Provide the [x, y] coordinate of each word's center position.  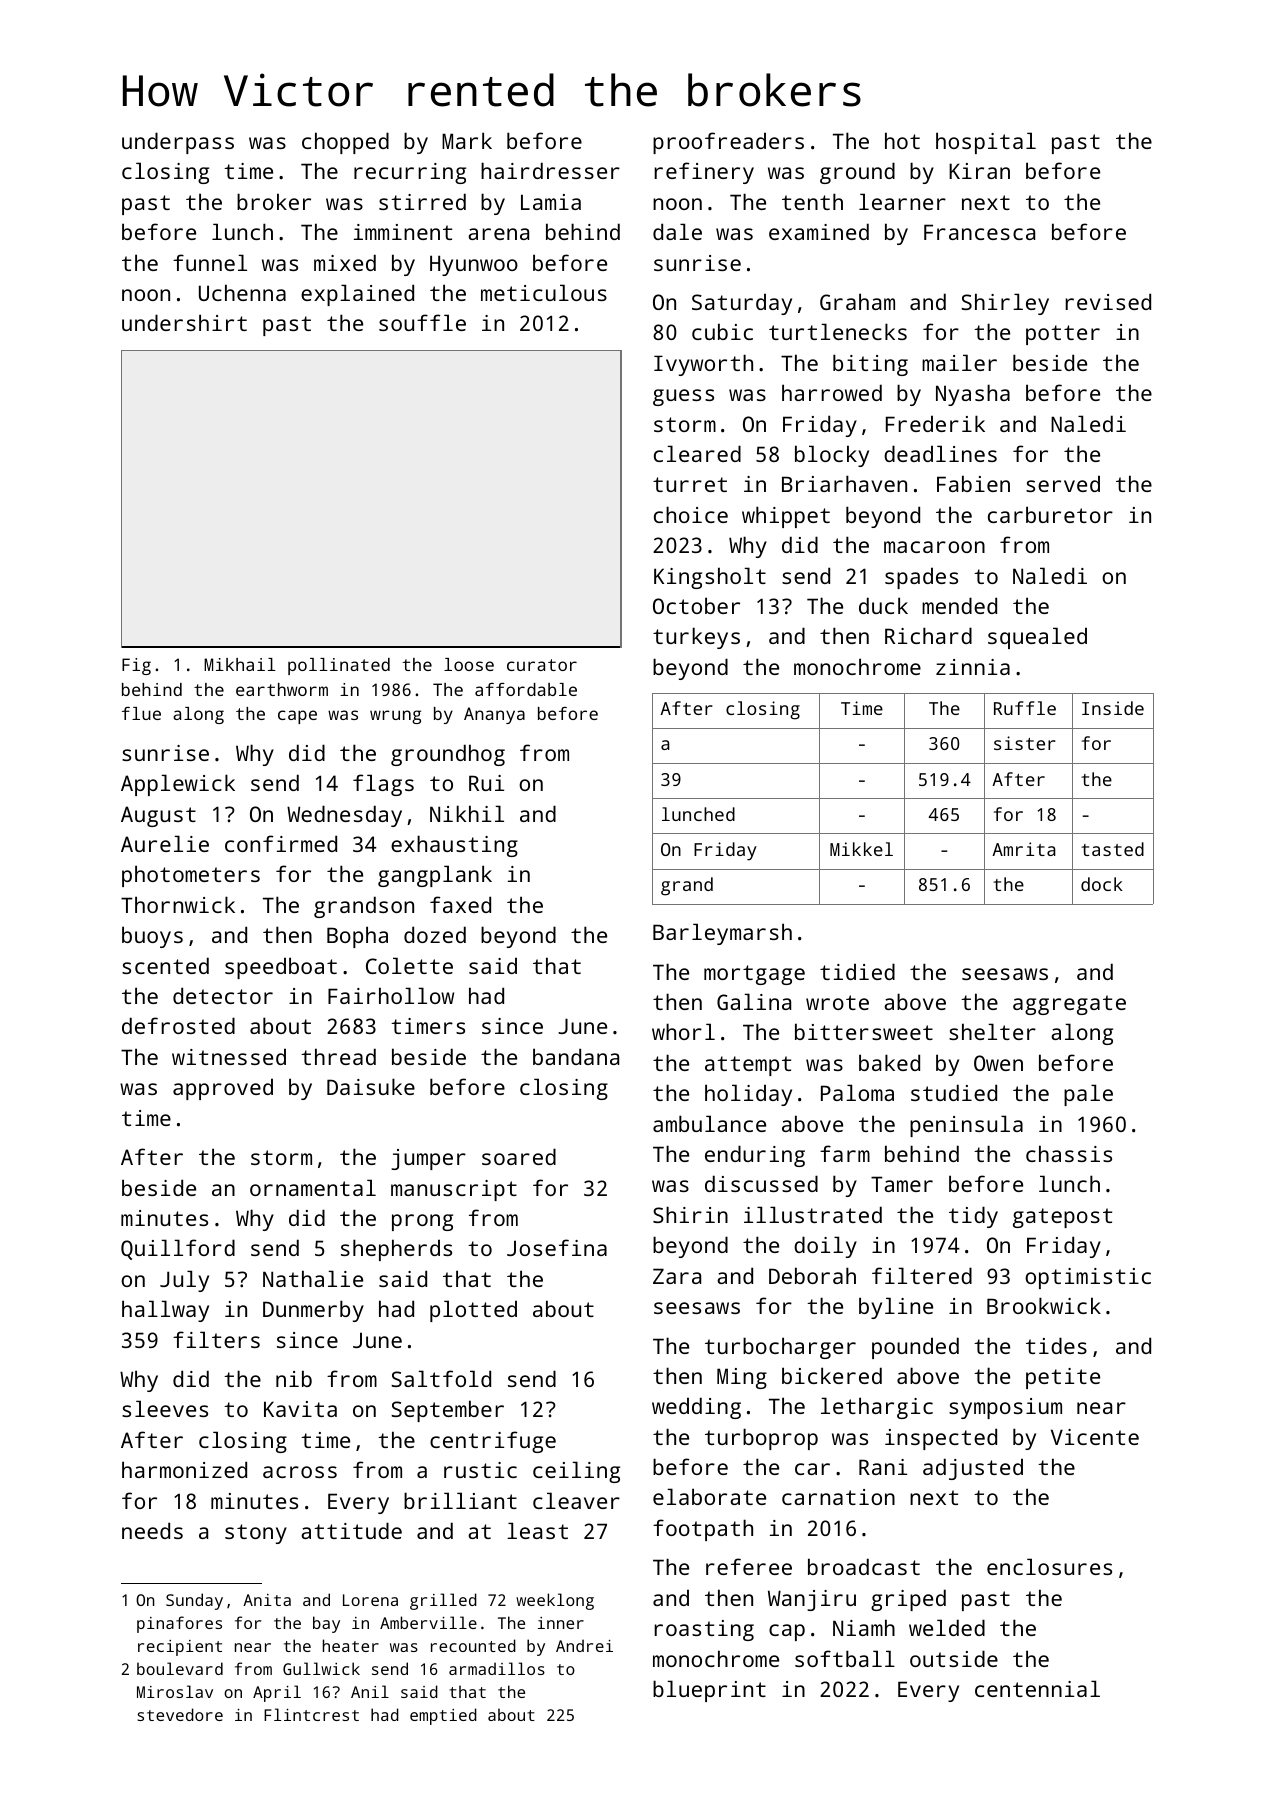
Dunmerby [313, 1311]
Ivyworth [703, 365]
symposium [1005, 1408]
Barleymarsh [722, 934]
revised [1108, 301]
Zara [677, 1276]
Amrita [1024, 849]
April [277, 1693]
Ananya [494, 715]
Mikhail [240, 664]
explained [357, 295]
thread [338, 1056]
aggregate [1069, 1005]
